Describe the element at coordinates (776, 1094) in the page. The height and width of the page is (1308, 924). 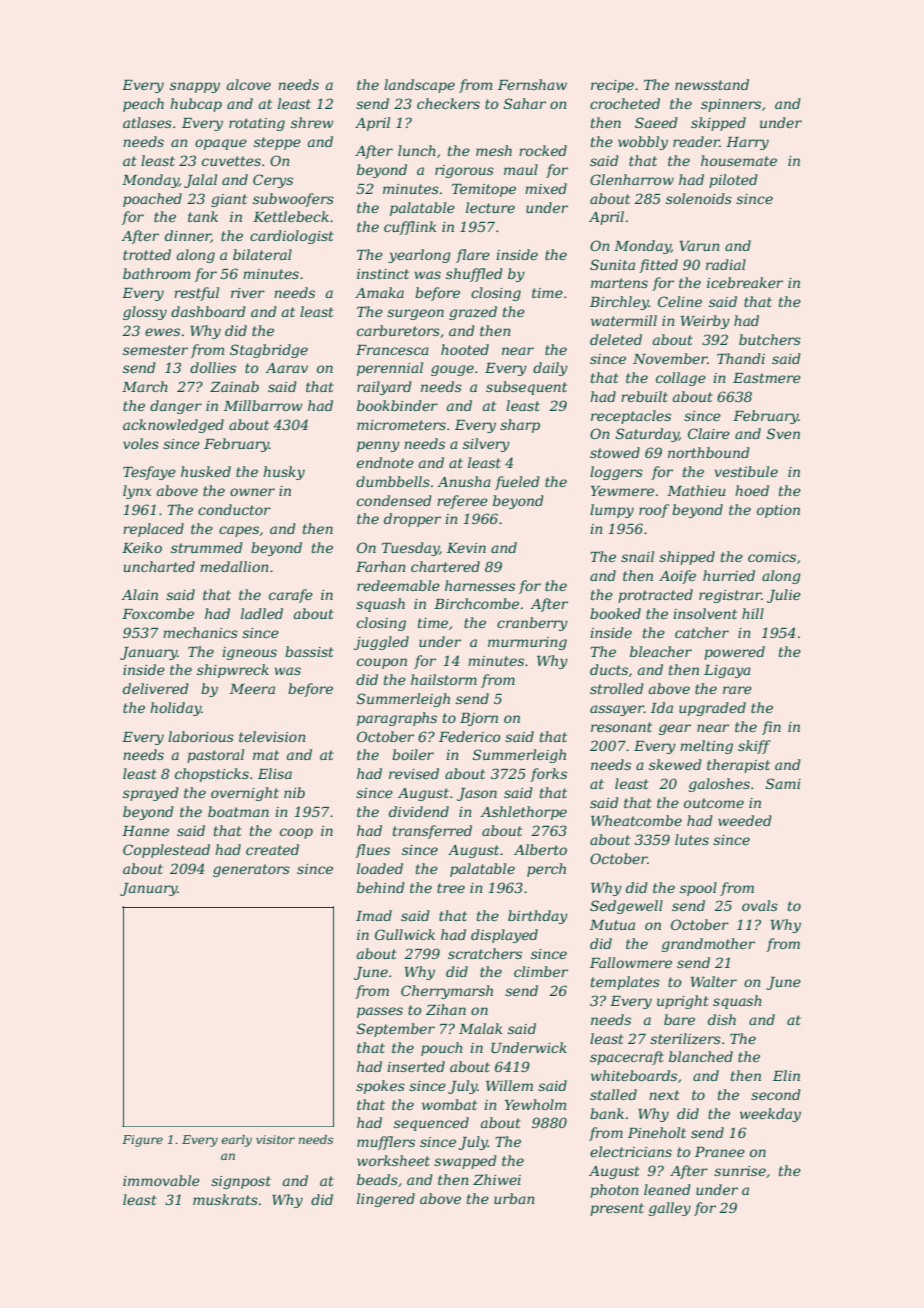
I see `second` at that location.
